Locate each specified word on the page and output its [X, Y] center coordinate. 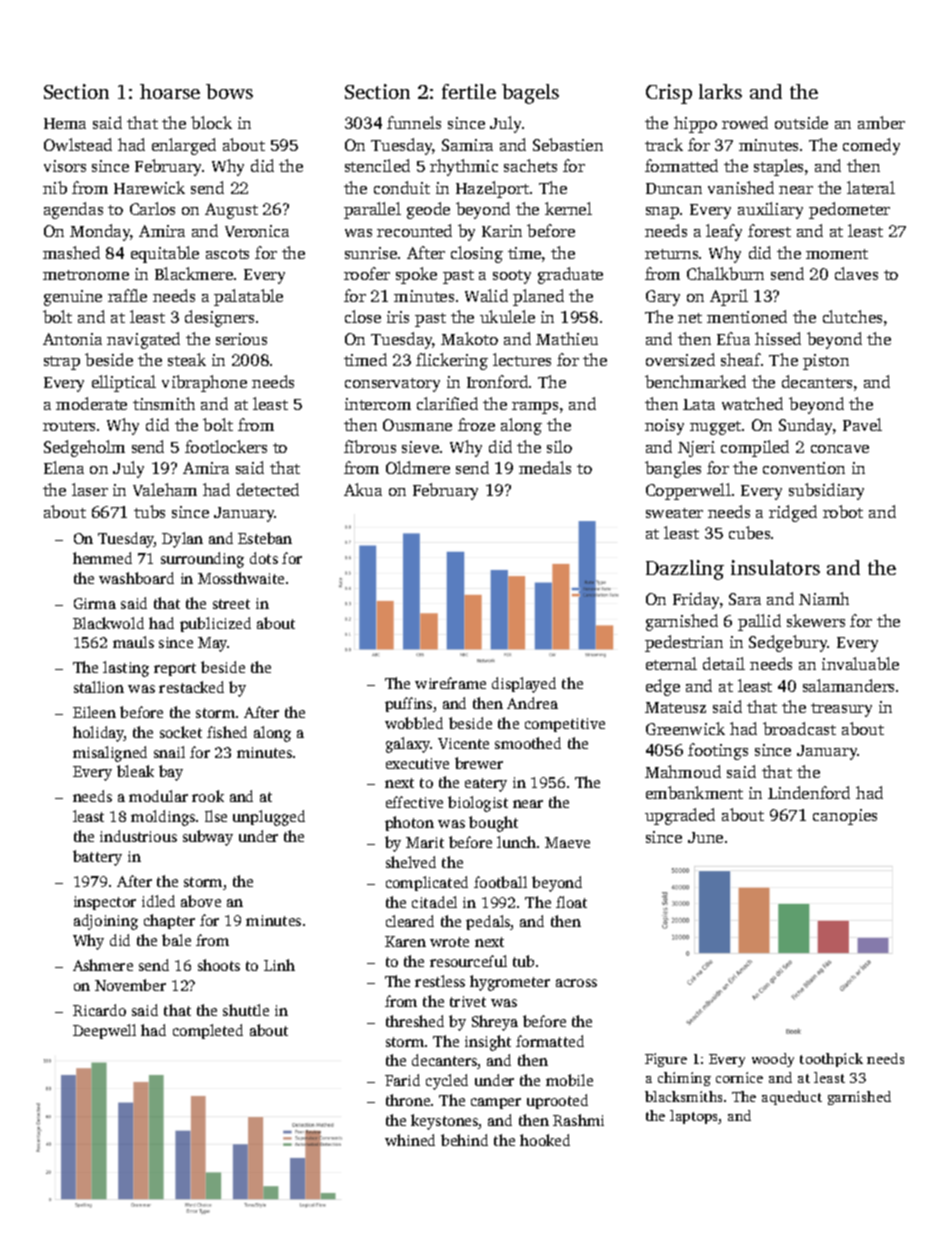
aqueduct [792, 1098]
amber [881, 122]
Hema [65, 123]
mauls [133, 642]
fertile [469, 91]
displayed [524, 685]
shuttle [246, 1010]
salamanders [848, 685]
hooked [545, 1140]
